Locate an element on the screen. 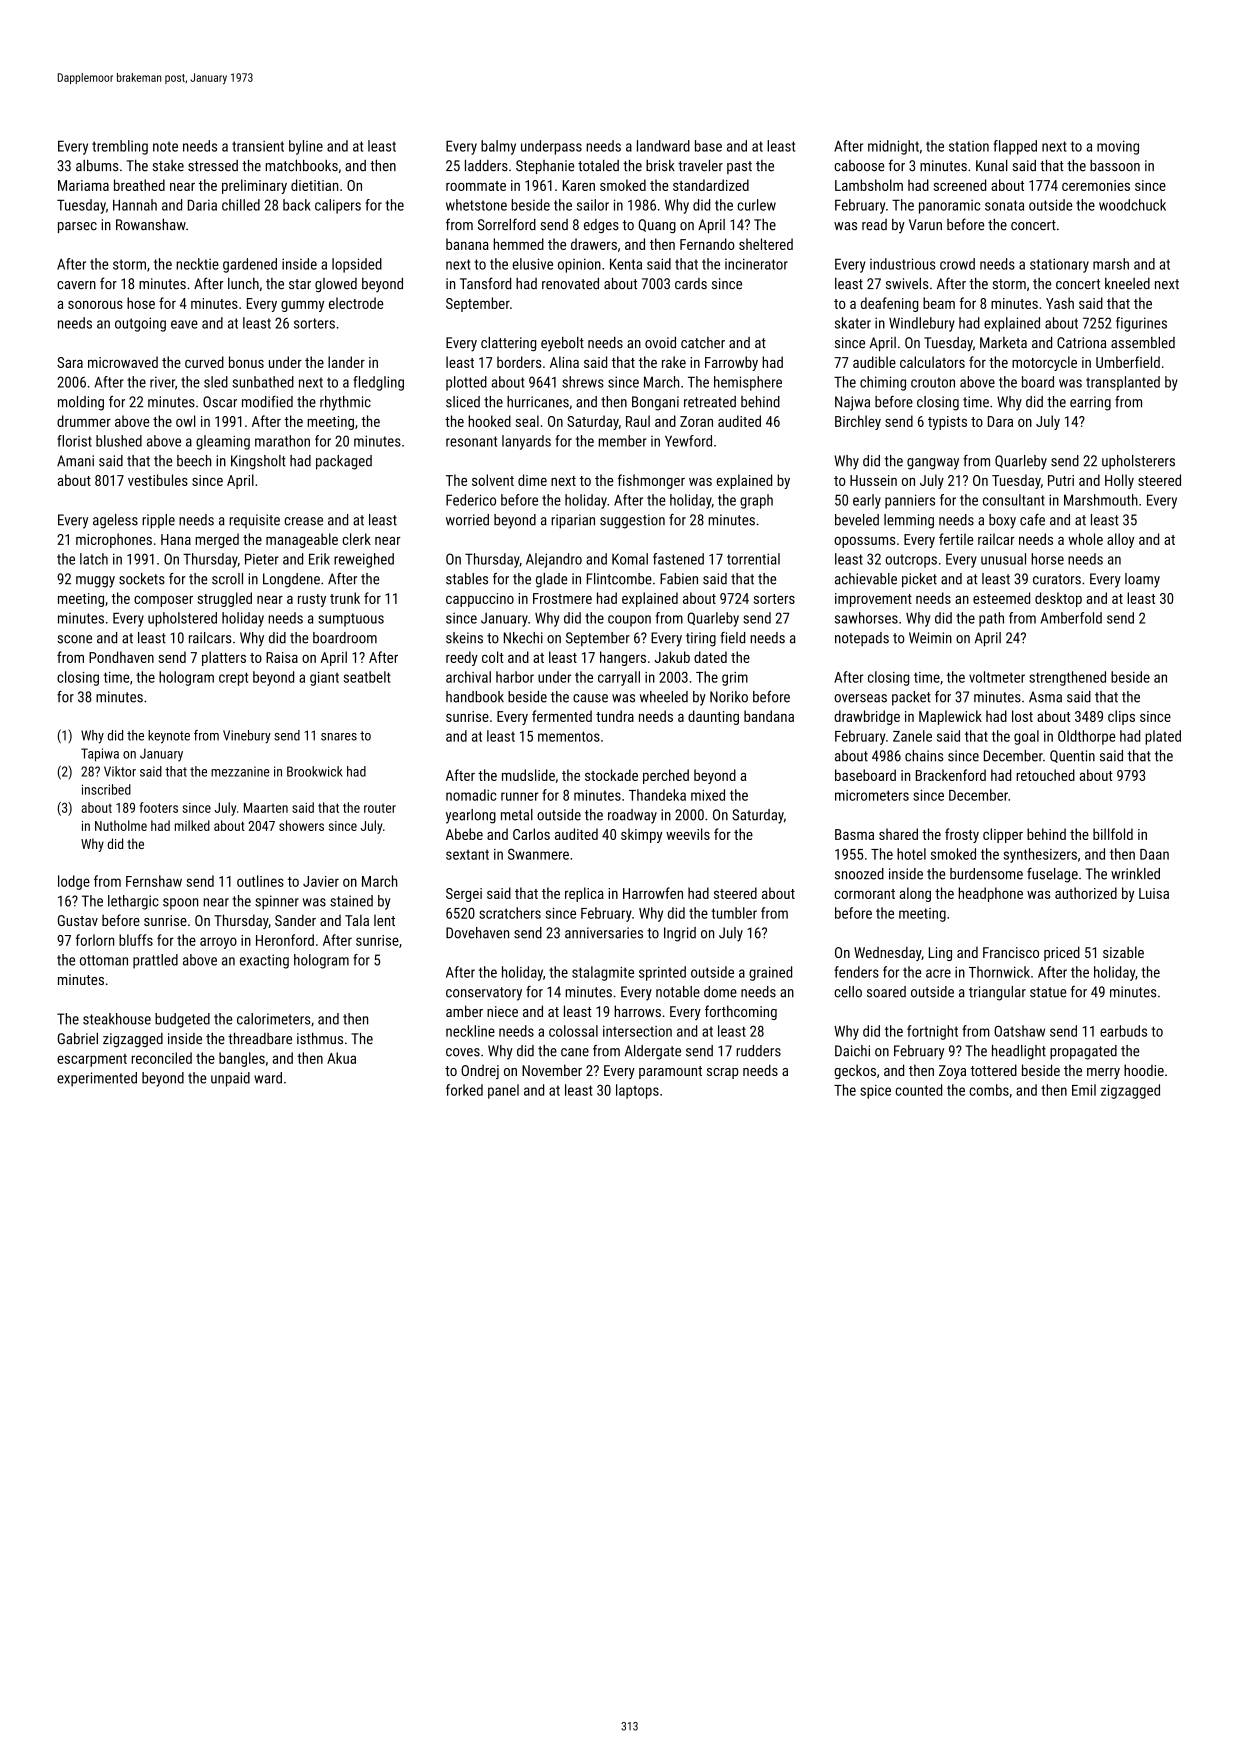 This screenshot has height=1757, width=1242. river is located at coordinates (162, 382).
